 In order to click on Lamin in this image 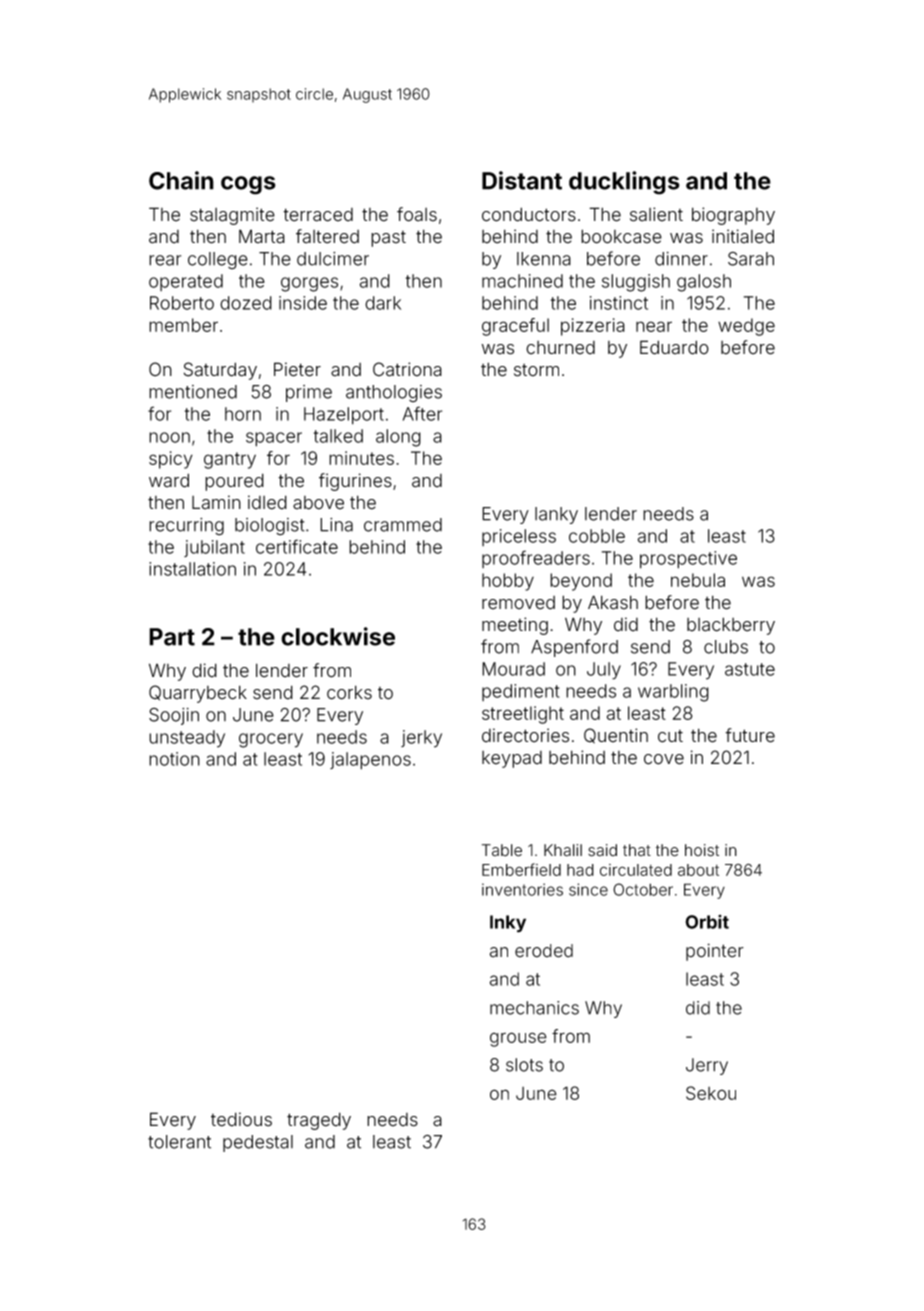, I will do `click(216, 502)`.
